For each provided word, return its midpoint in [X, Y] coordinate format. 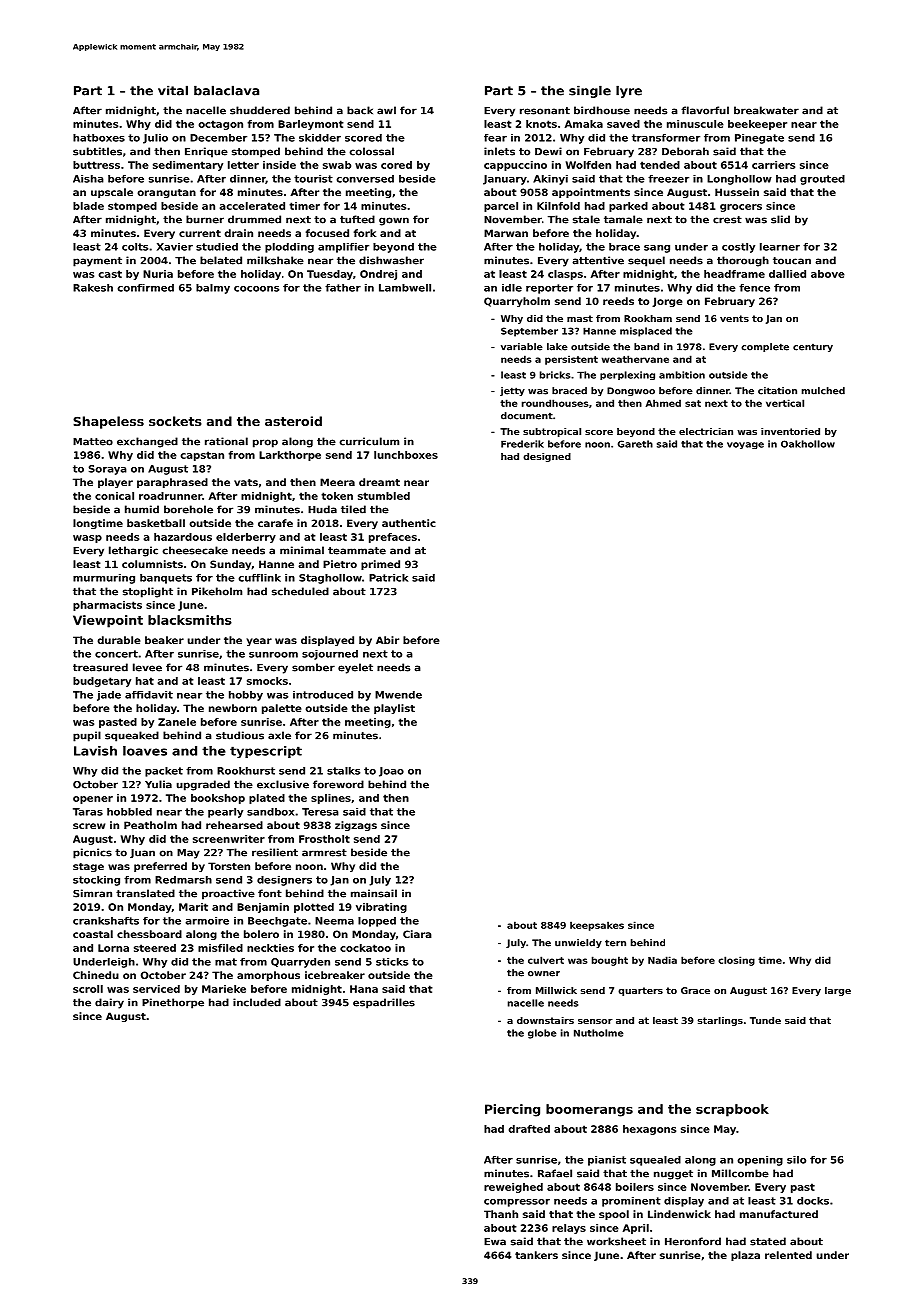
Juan [142, 853]
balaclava [226, 90]
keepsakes [597, 926]
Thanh [501, 1214]
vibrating [381, 908]
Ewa [495, 1242]
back [360, 110]
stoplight [148, 592]
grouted [822, 180]
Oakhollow [808, 444]
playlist [394, 709]
